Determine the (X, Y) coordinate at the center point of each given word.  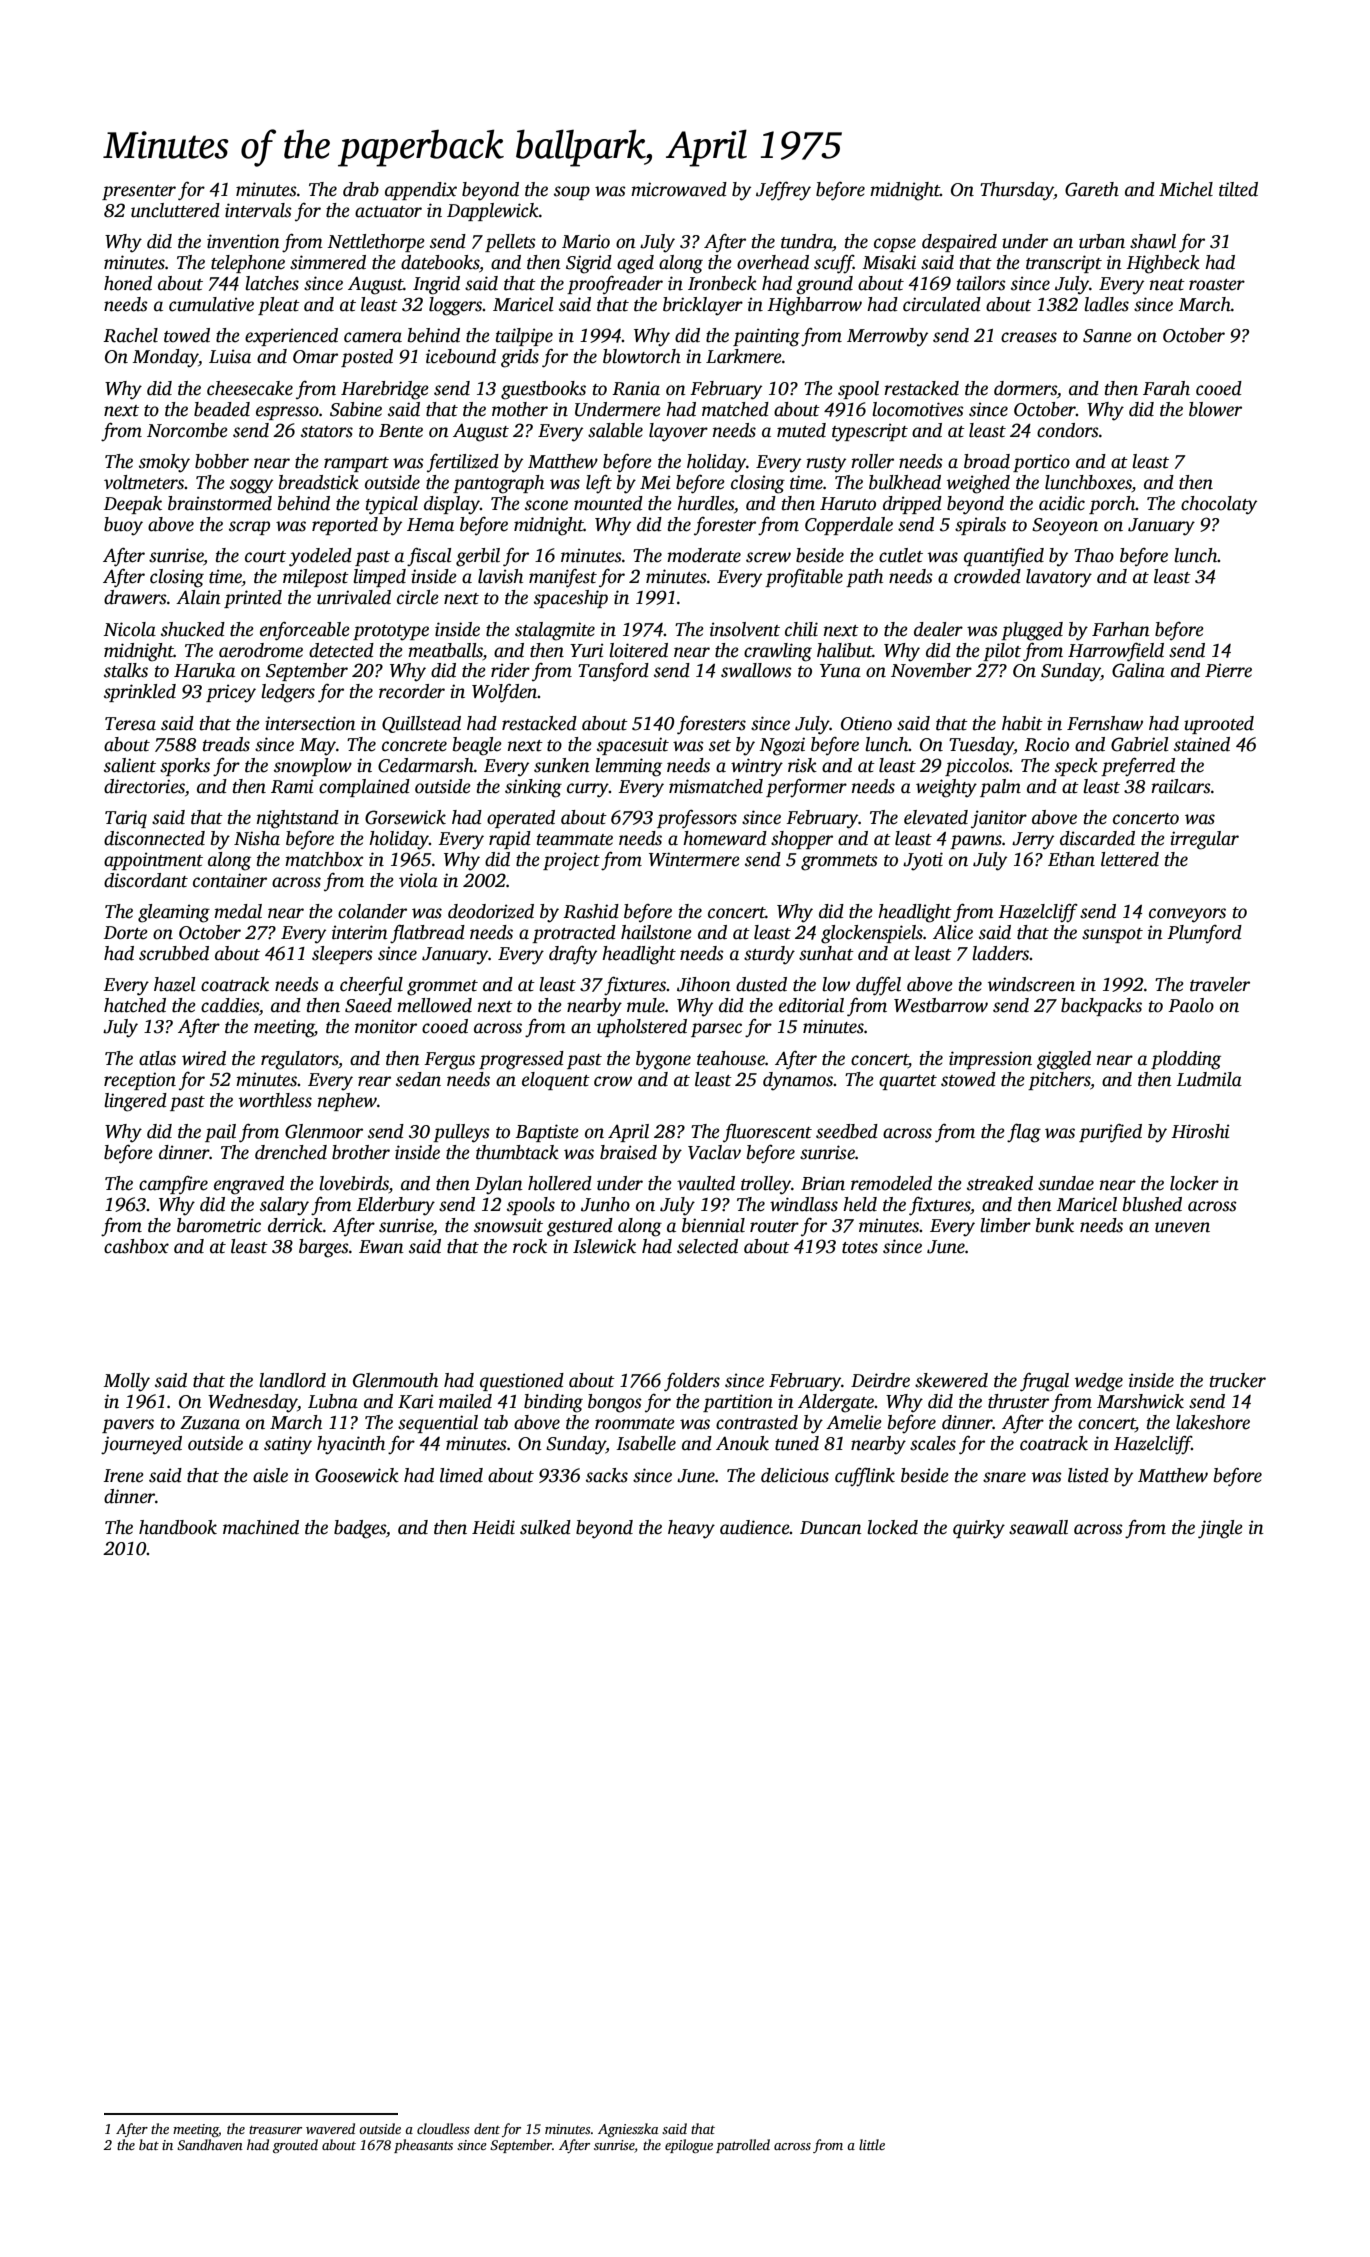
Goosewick (357, 1475)
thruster (1018, 1401)
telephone (248, 264)
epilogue (689, 2146)
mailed (465, 1401)
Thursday (1017, 191)
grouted (295, 2146)
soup (572, 193)
